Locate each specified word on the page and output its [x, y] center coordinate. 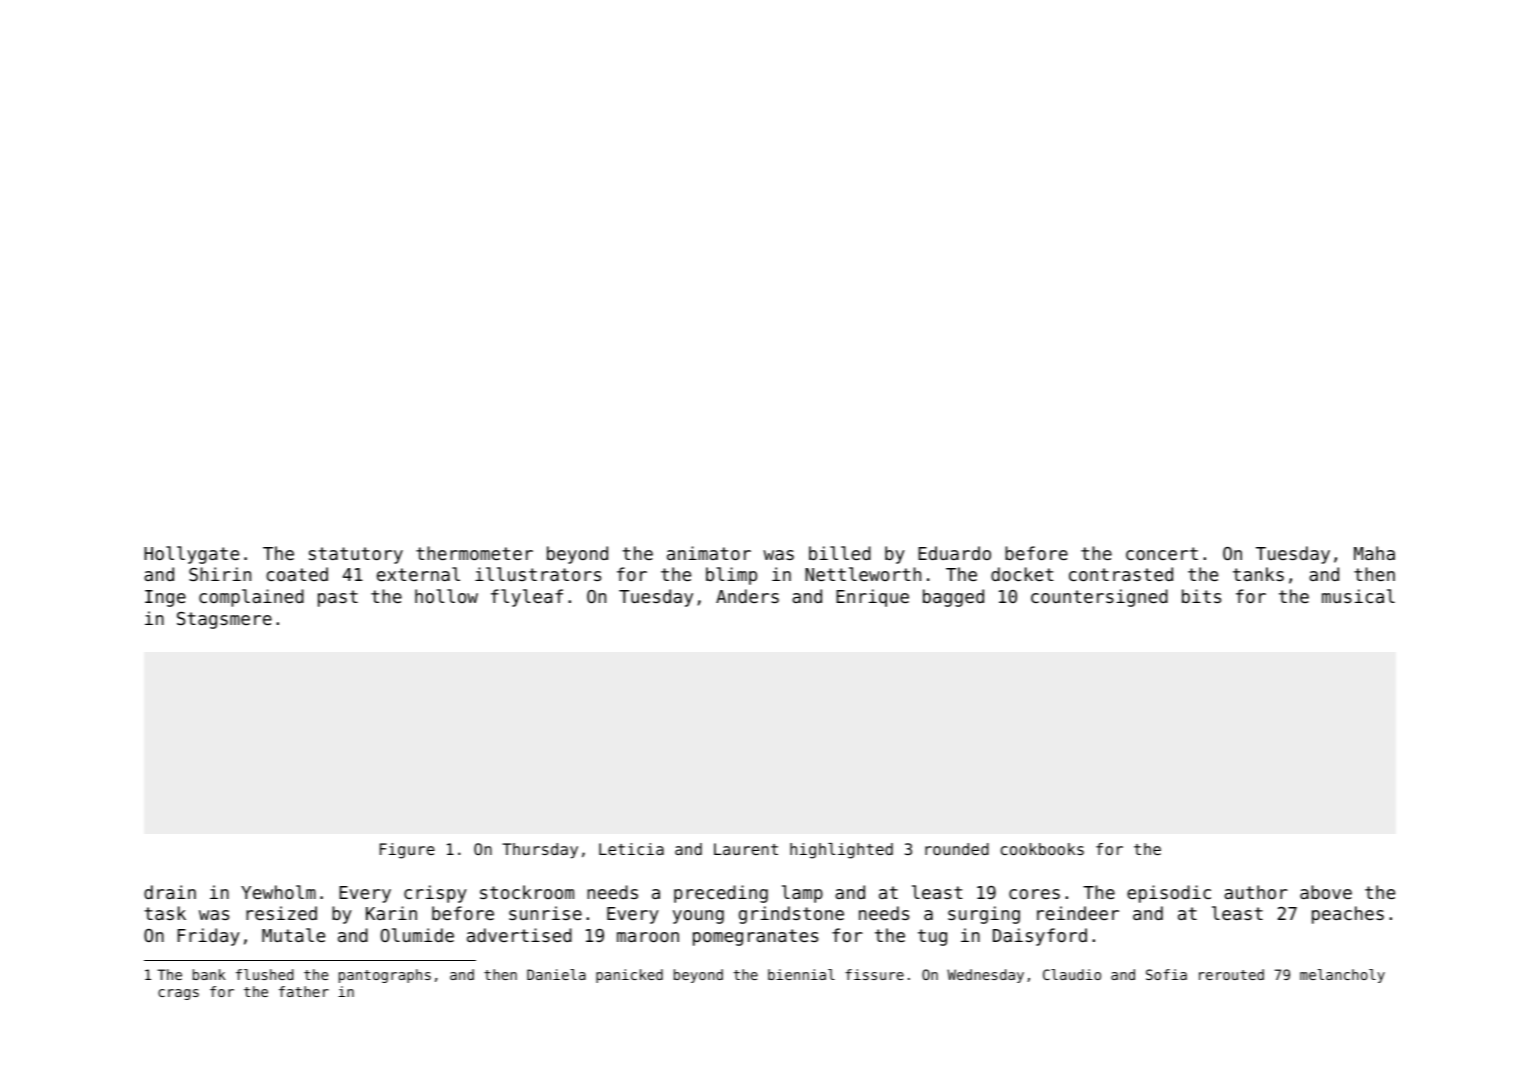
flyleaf [527, 598]
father [304, 991]
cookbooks [1042, 849]
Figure [407, 851]
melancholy [1342, 976]
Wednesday [985, 976]
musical [1358, 596]
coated [297, 574]
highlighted [841, 851]
